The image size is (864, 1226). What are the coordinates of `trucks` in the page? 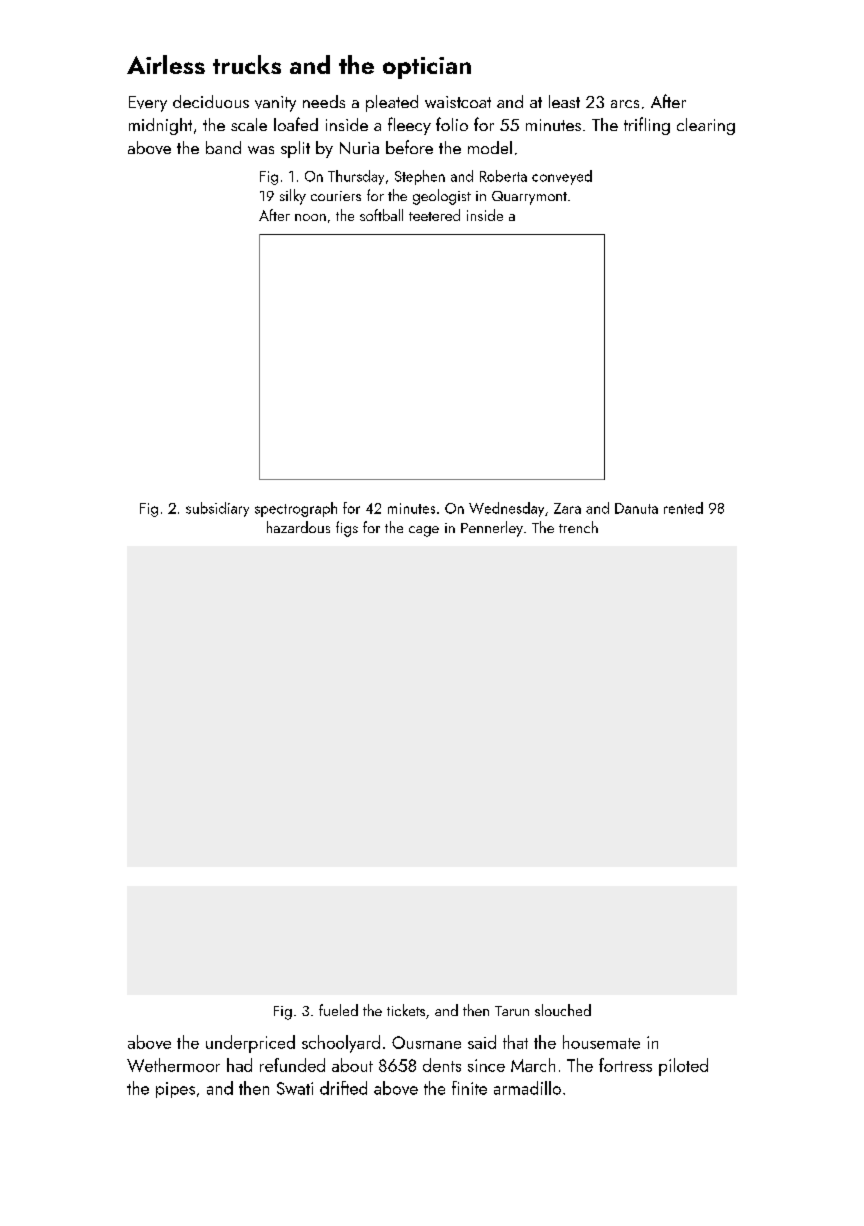 It's located at (247, 64).
